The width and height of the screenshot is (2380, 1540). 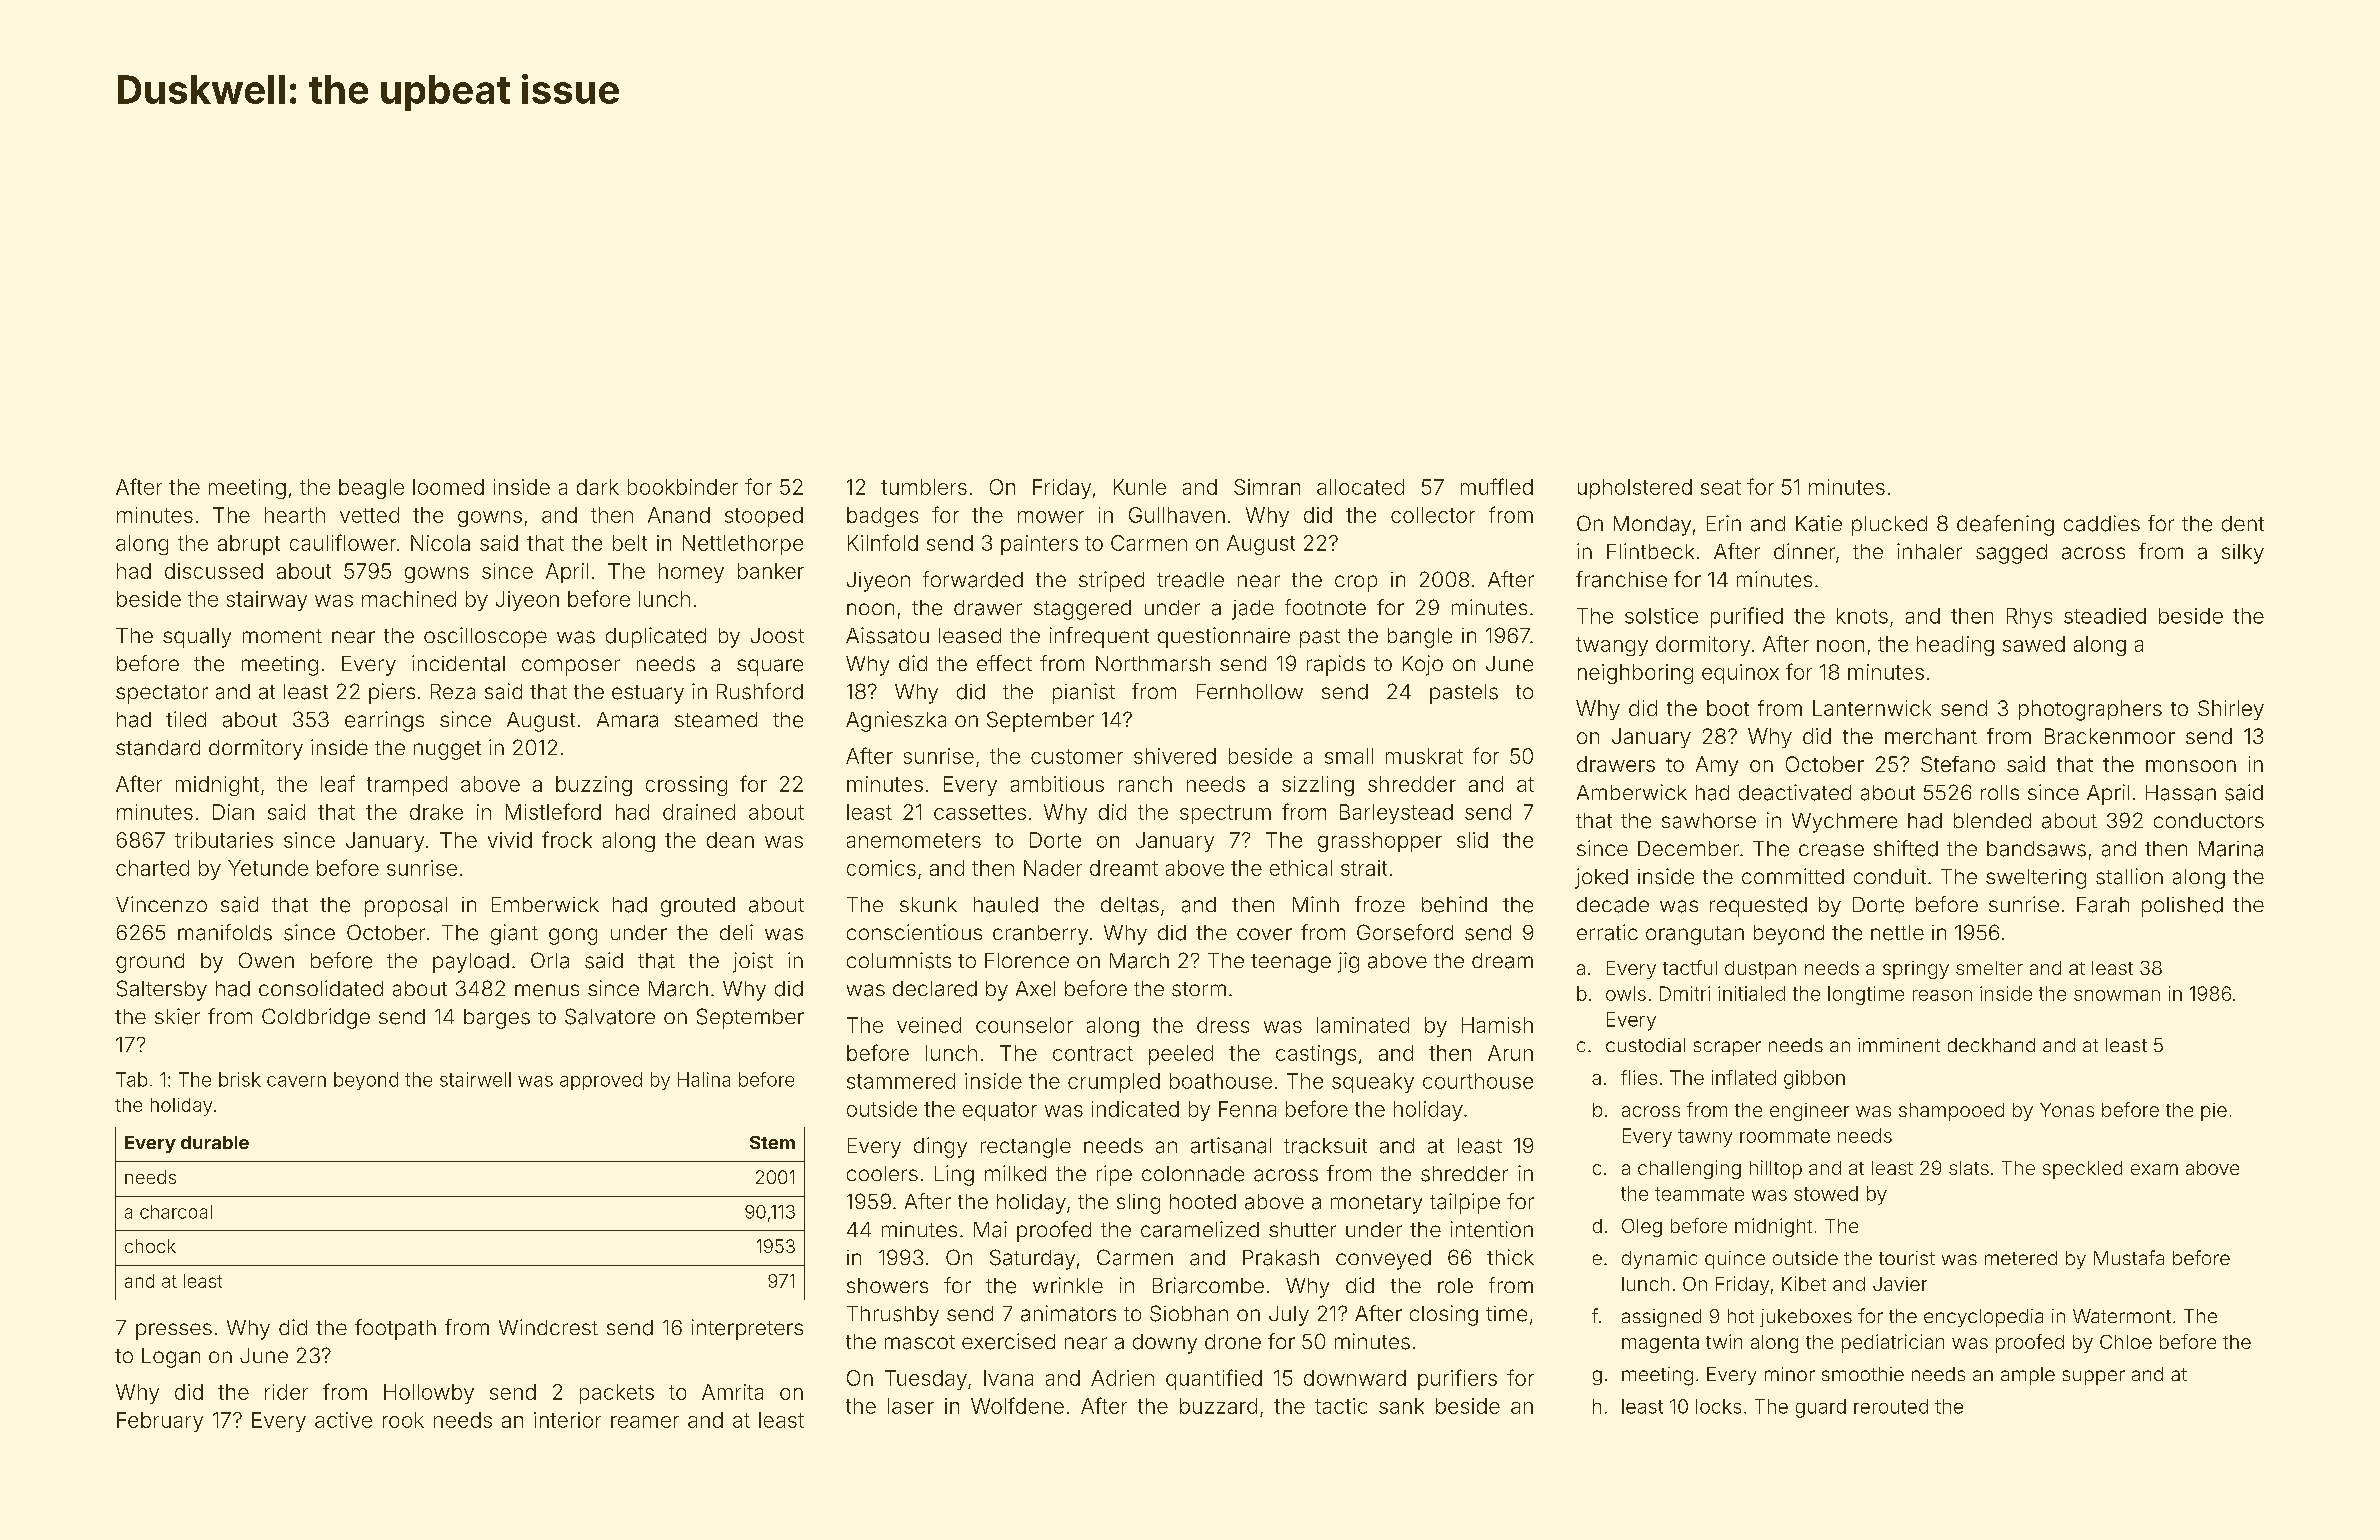 What do you see at coordinates (2090, 710) in the screenshot?
I see `photographers` at bounding box center [2090, 710].
